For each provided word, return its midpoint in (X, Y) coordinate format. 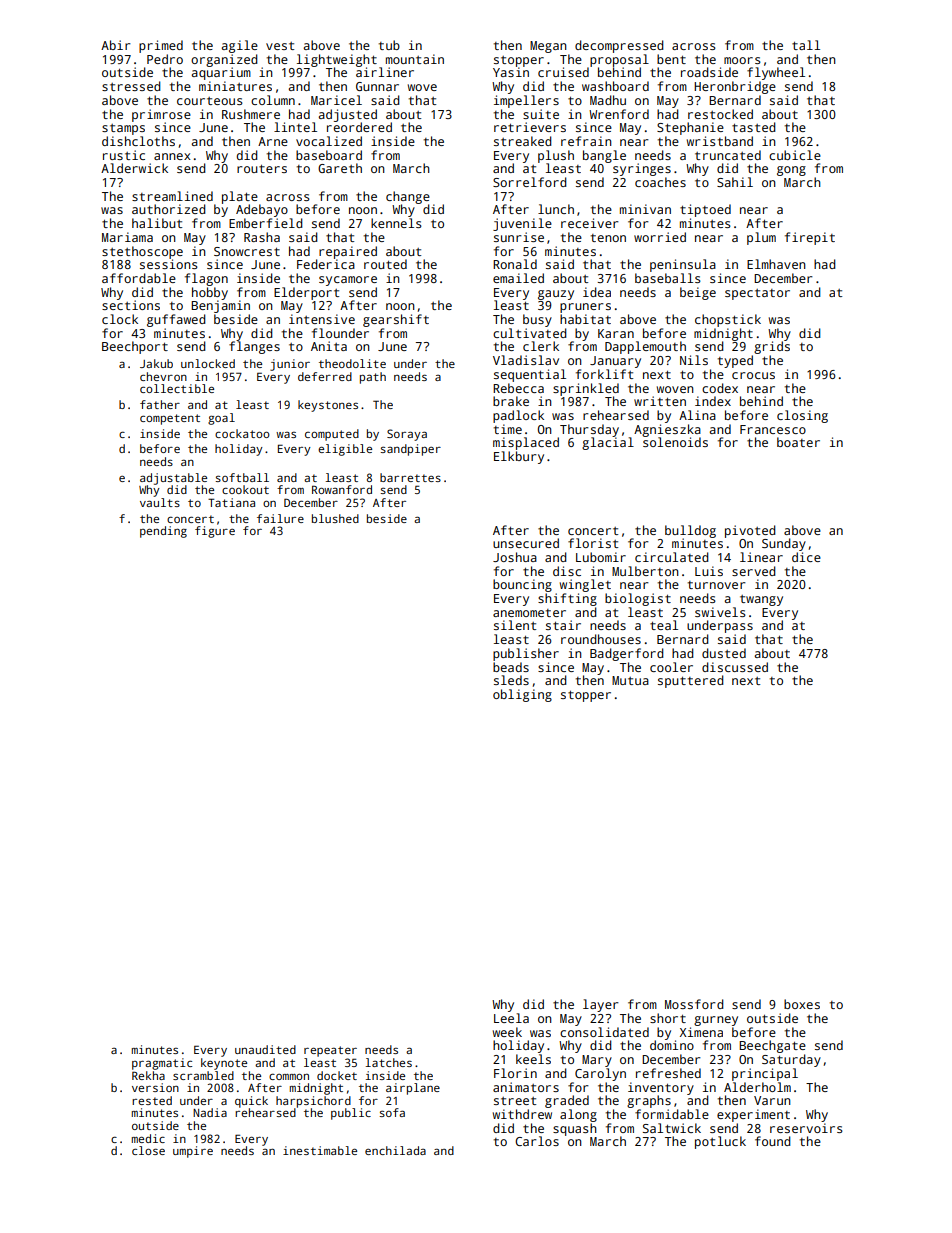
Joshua (515, 557)
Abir (116, 45)
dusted (724, 653)
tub (389, 45)
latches (389, 1062)
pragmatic (162, 1064)
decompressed (619, 46)
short (668, 1018)
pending (163, 532)
